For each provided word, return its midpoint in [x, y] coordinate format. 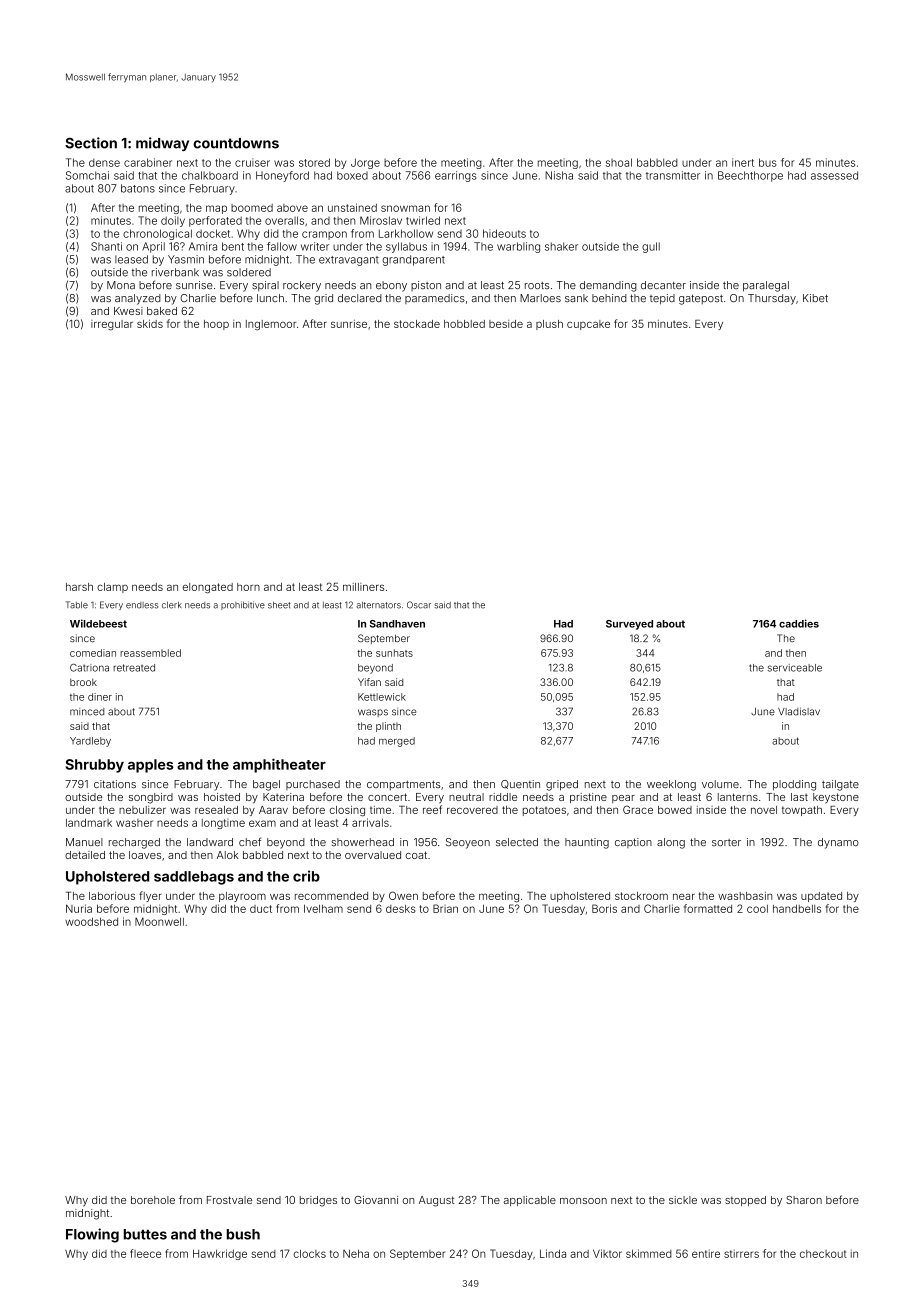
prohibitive [243, 605]
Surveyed [629, 625]
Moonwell [159, 921]
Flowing [92, 1235]
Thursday [772, 299]
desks [401, 909]
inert [743, 162]
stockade [417, 324]
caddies [799, 623]
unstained [352, 207]
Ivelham [323, 908]
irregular [112, 325]
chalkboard [210, 175]
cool [757, 909]
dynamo [838, 843]
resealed [216, 810]
